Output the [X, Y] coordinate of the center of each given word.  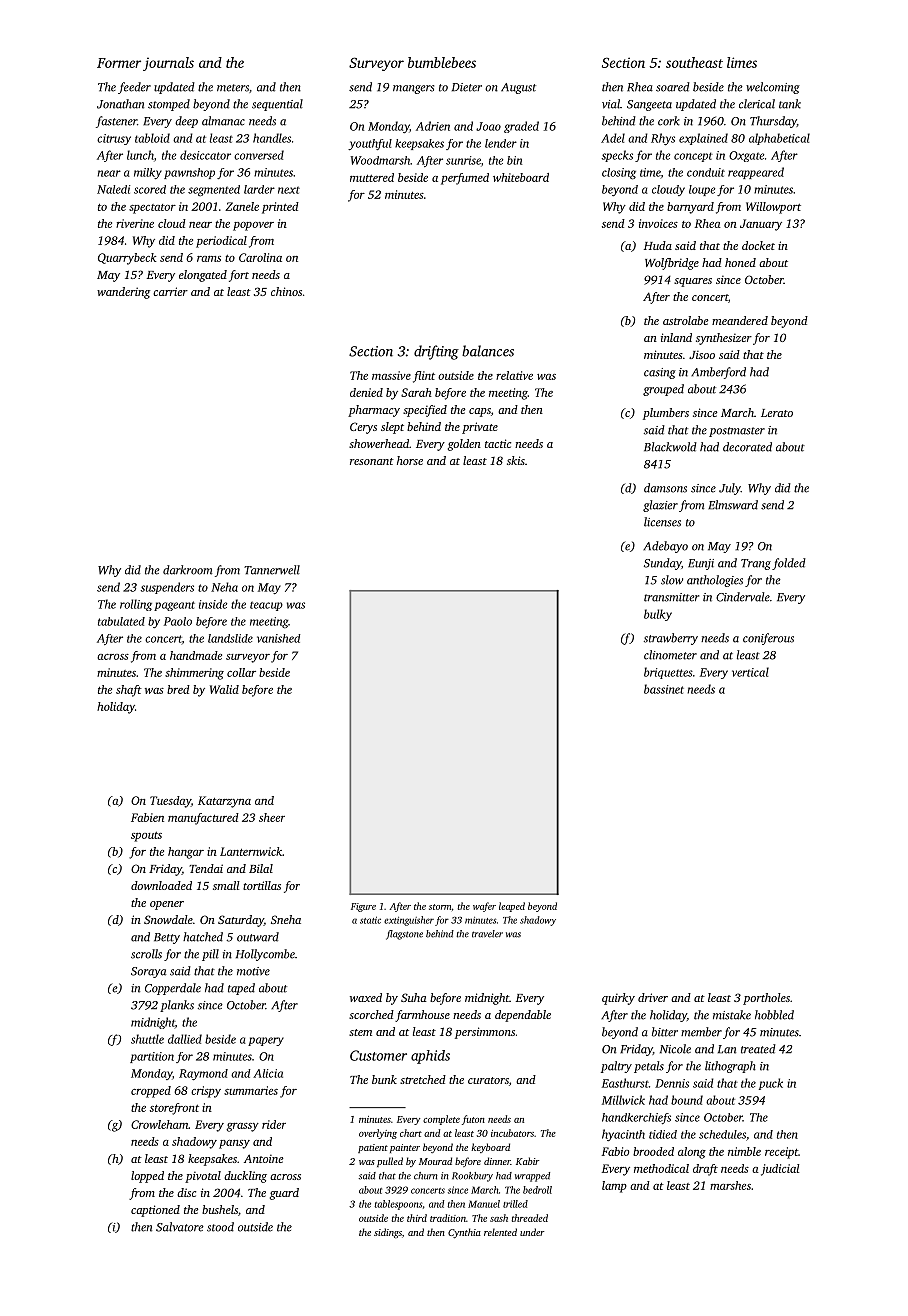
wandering [123, 293]
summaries [251, 1090]
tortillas [262, 885]
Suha [414, 997]
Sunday [662, 564]
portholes [766, 999]
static [370, 920]
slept [392, 428]
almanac [223, 121]
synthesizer [724, 339]
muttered [372, 177]
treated [758, 1049]
